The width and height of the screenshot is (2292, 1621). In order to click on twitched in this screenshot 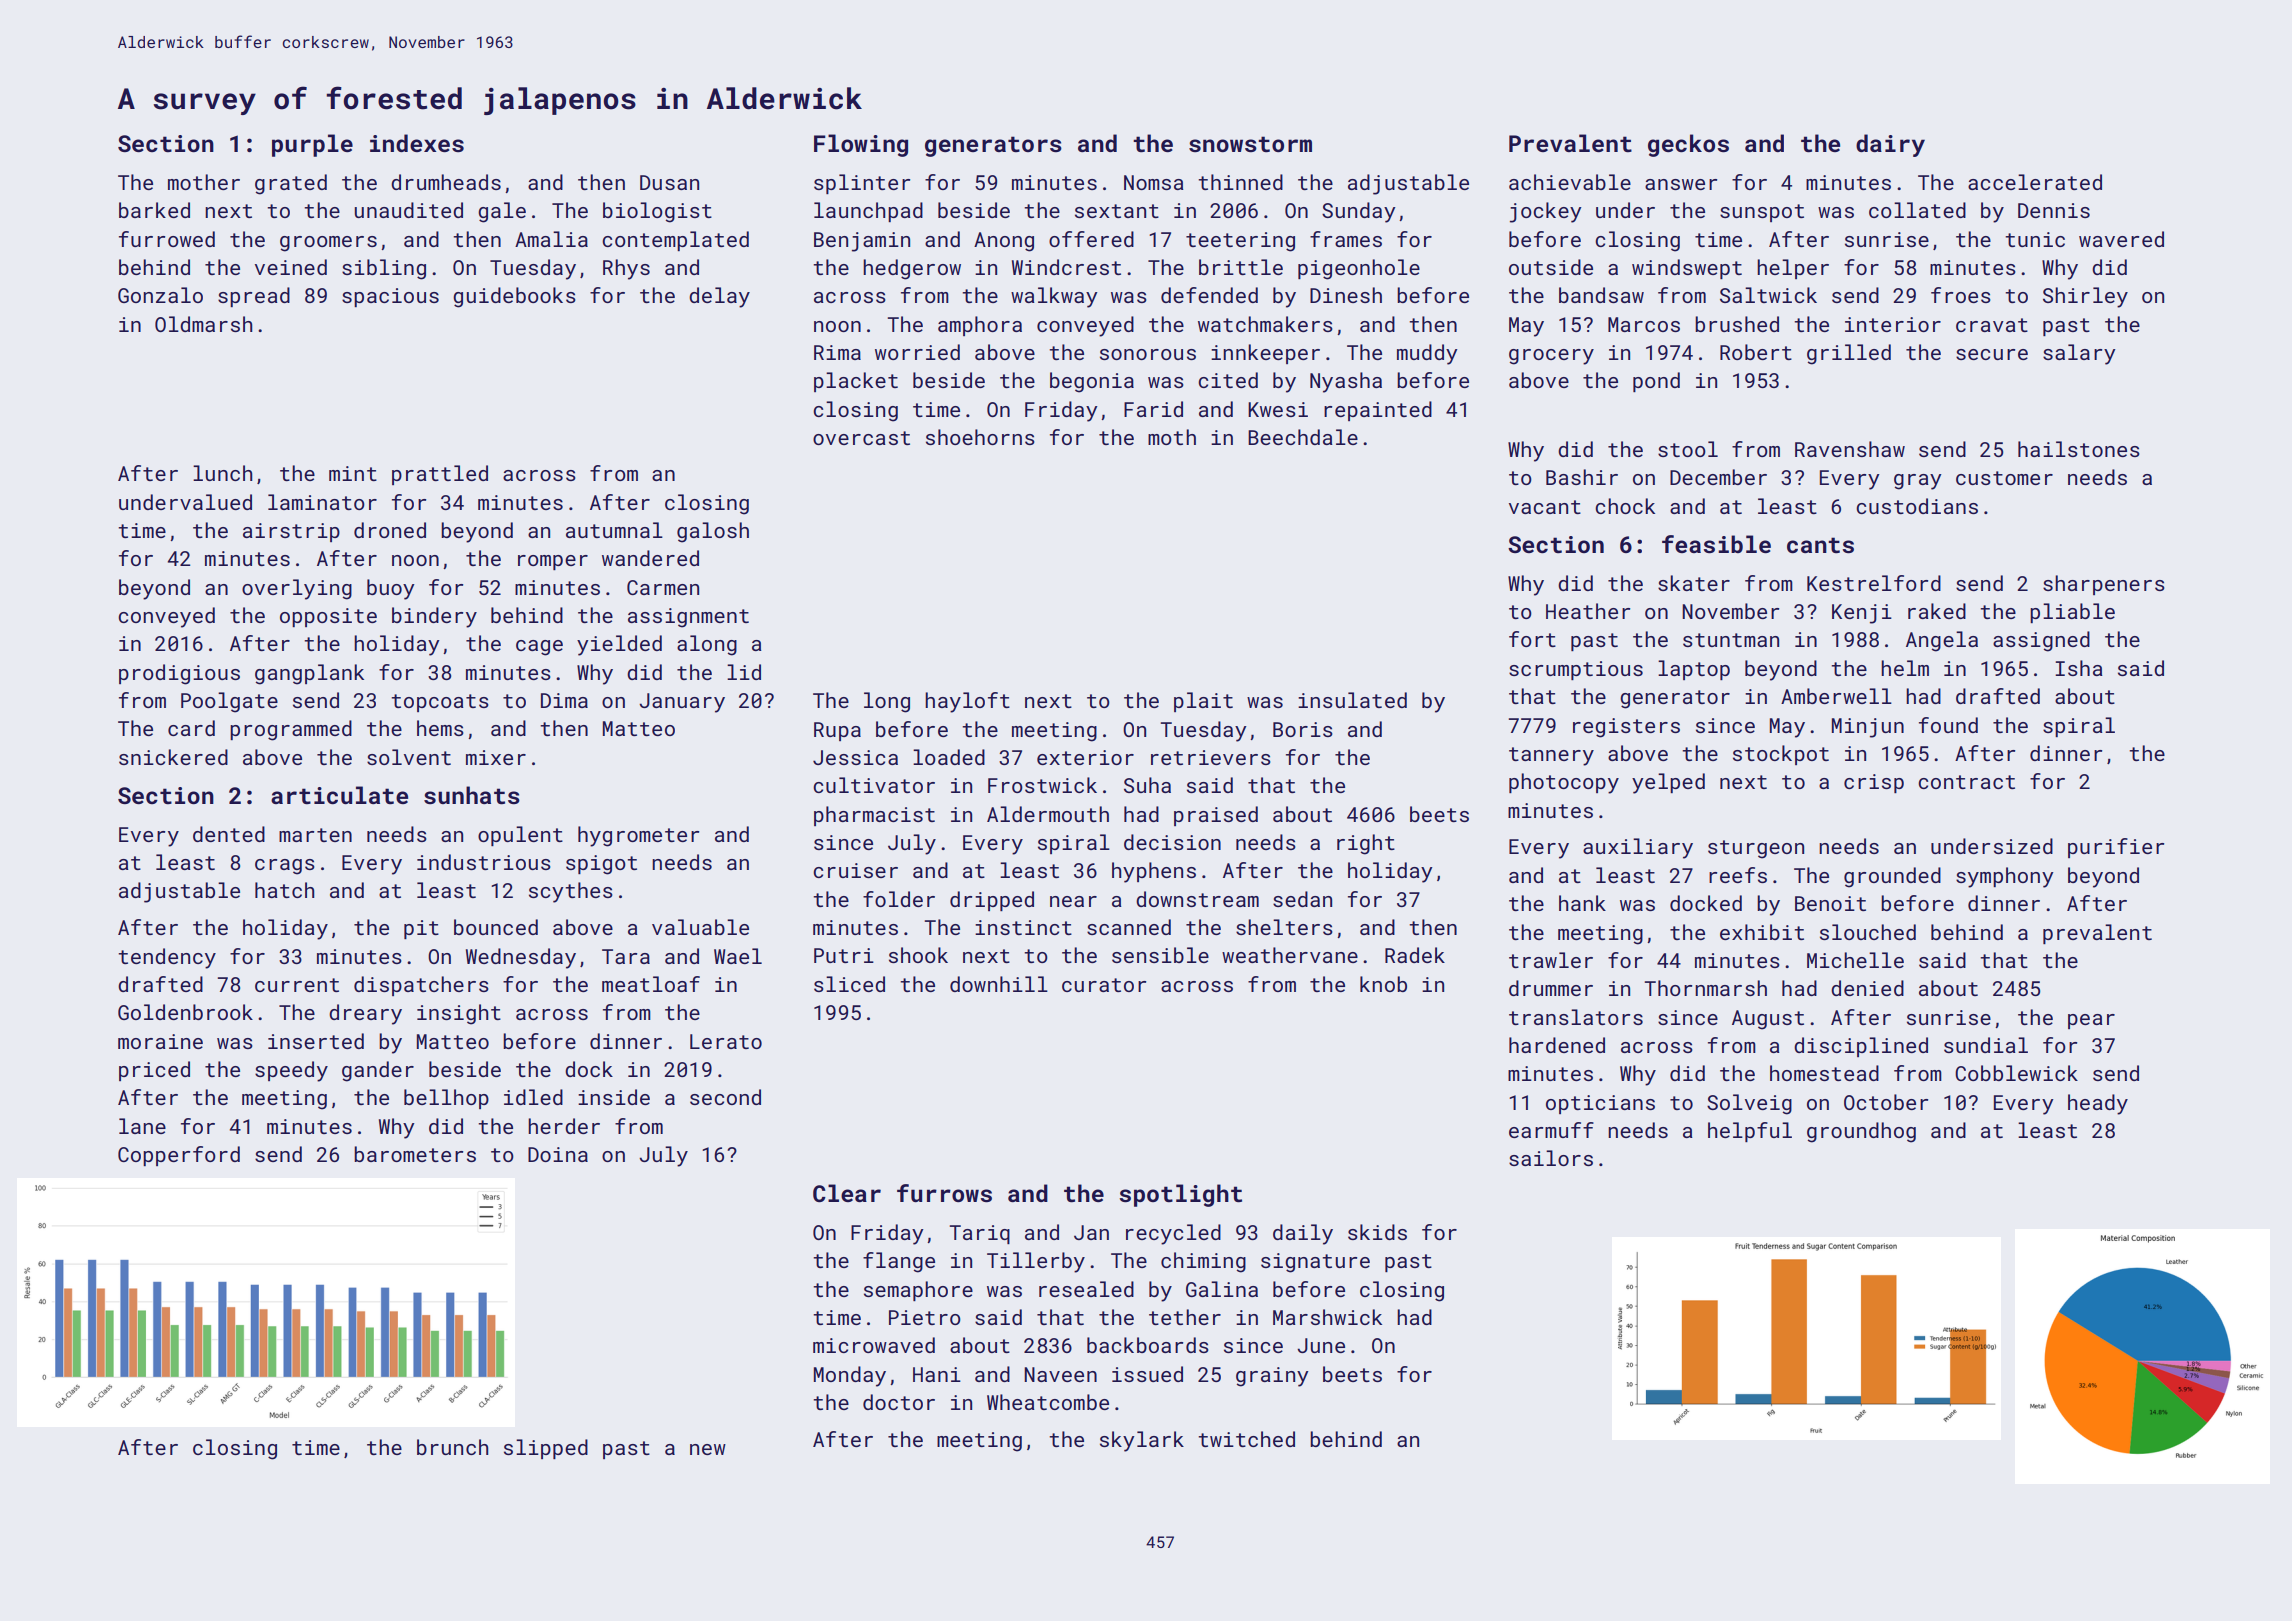, I will do `click(1247, 1439)`.
